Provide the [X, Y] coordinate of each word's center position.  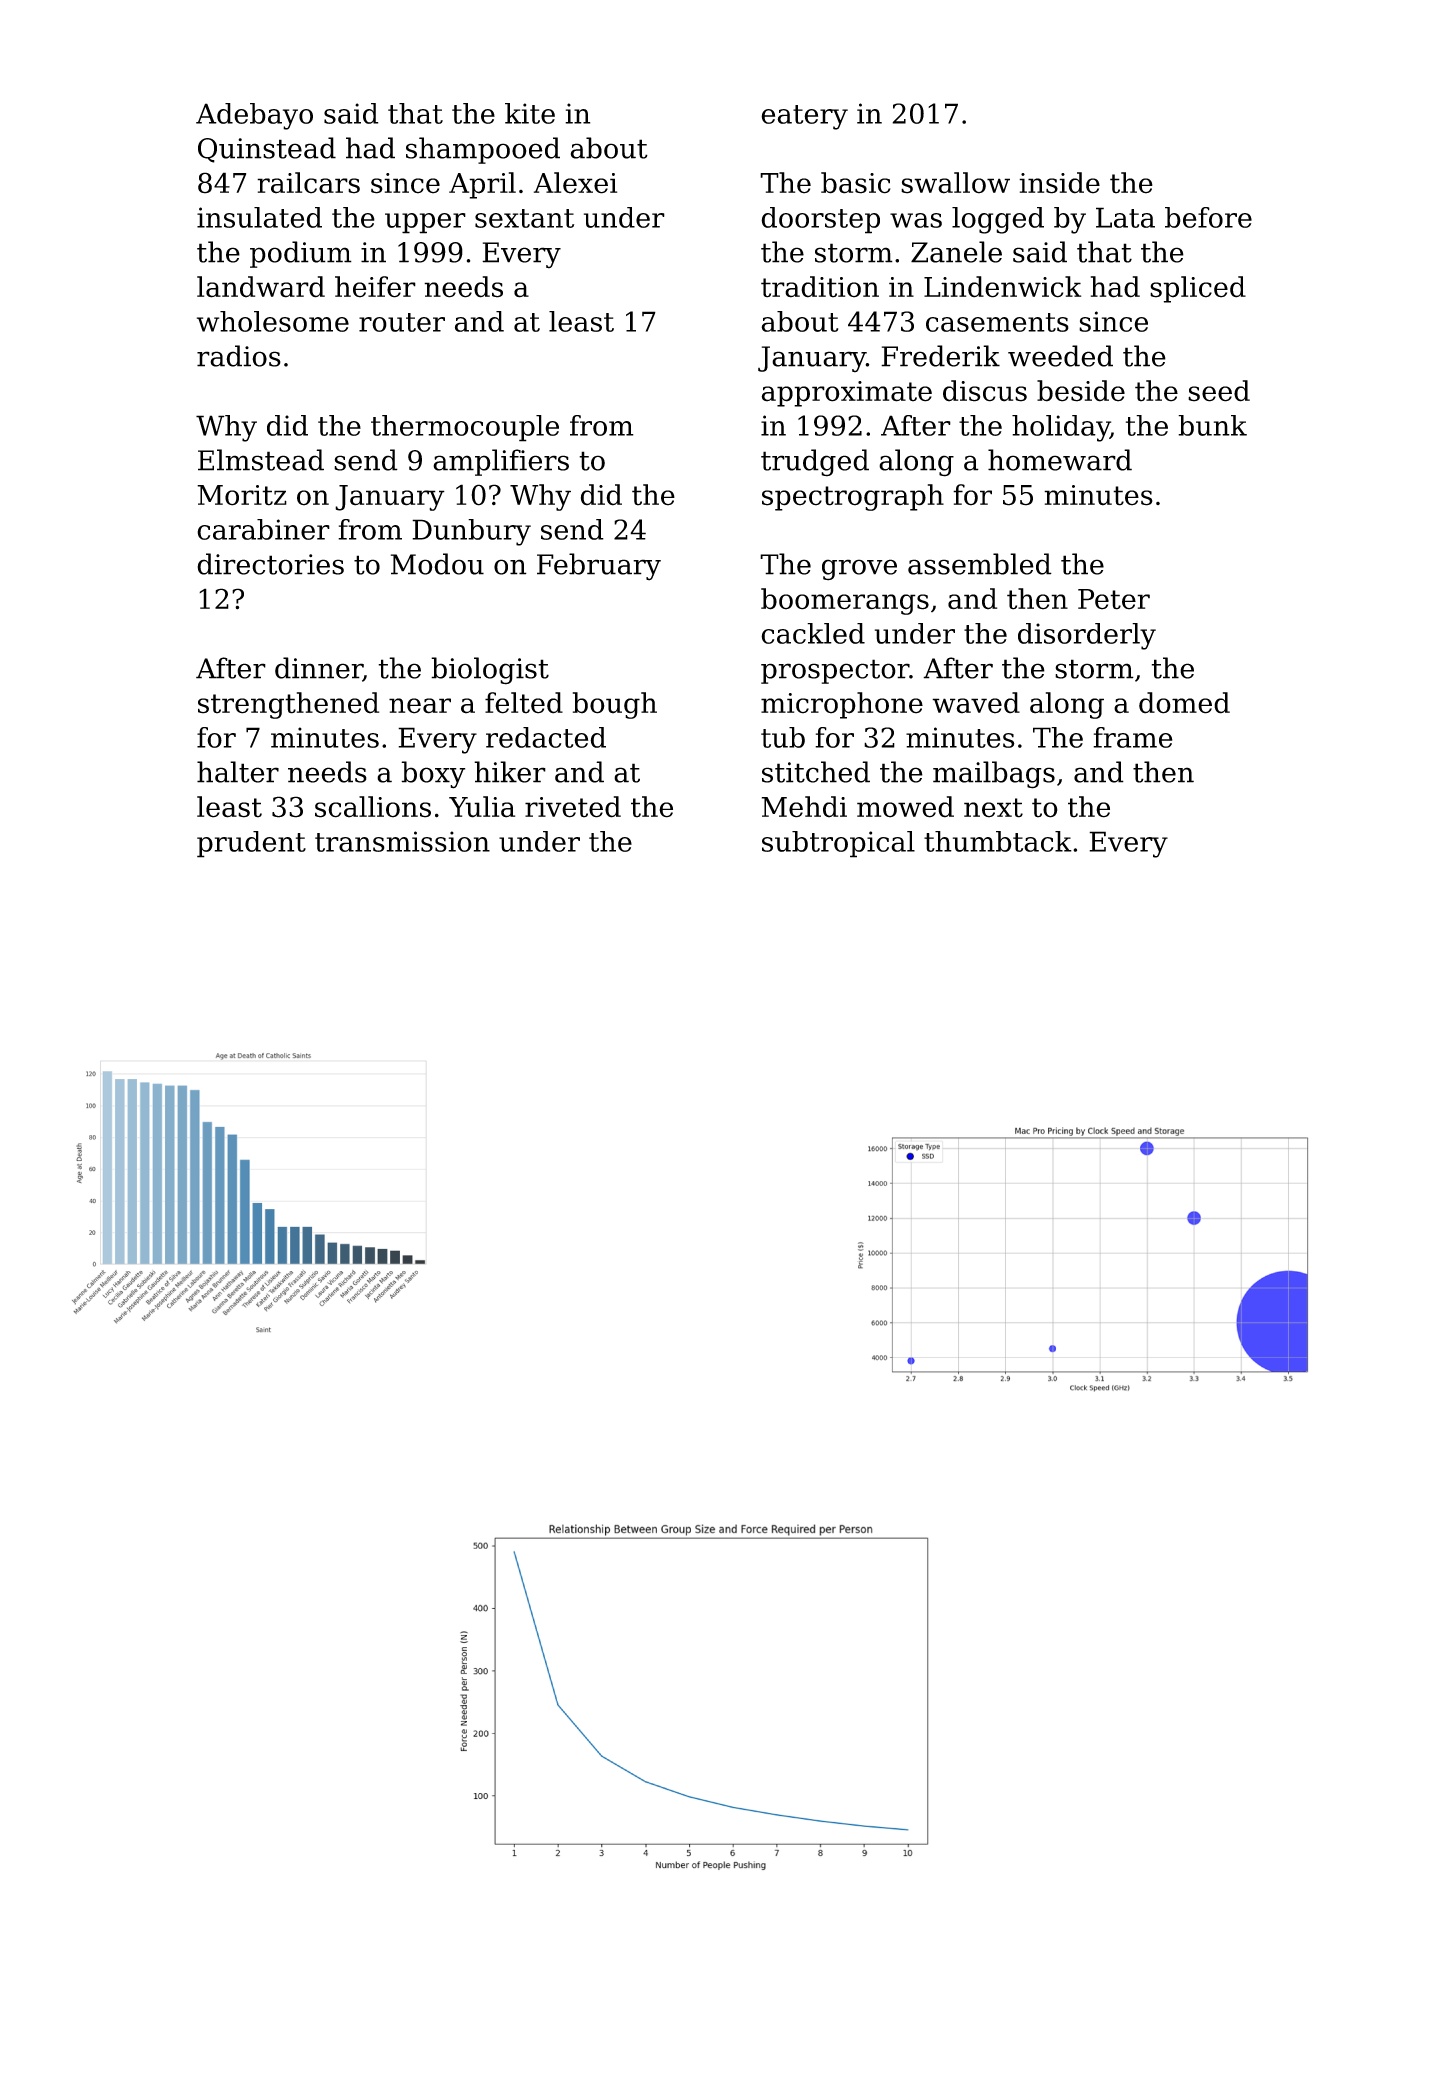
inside [1059, 183]
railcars [308, 183]
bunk [1212, 425]
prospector [835, 671]
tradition [820, 287]
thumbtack [998, 841]
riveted [573, 807]
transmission [402, 841]
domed [1184, 703]
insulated [259, 217]
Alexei [575, 183]
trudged [815, 463]
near [420, 706]
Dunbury [471, 532]
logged [998, 220]
